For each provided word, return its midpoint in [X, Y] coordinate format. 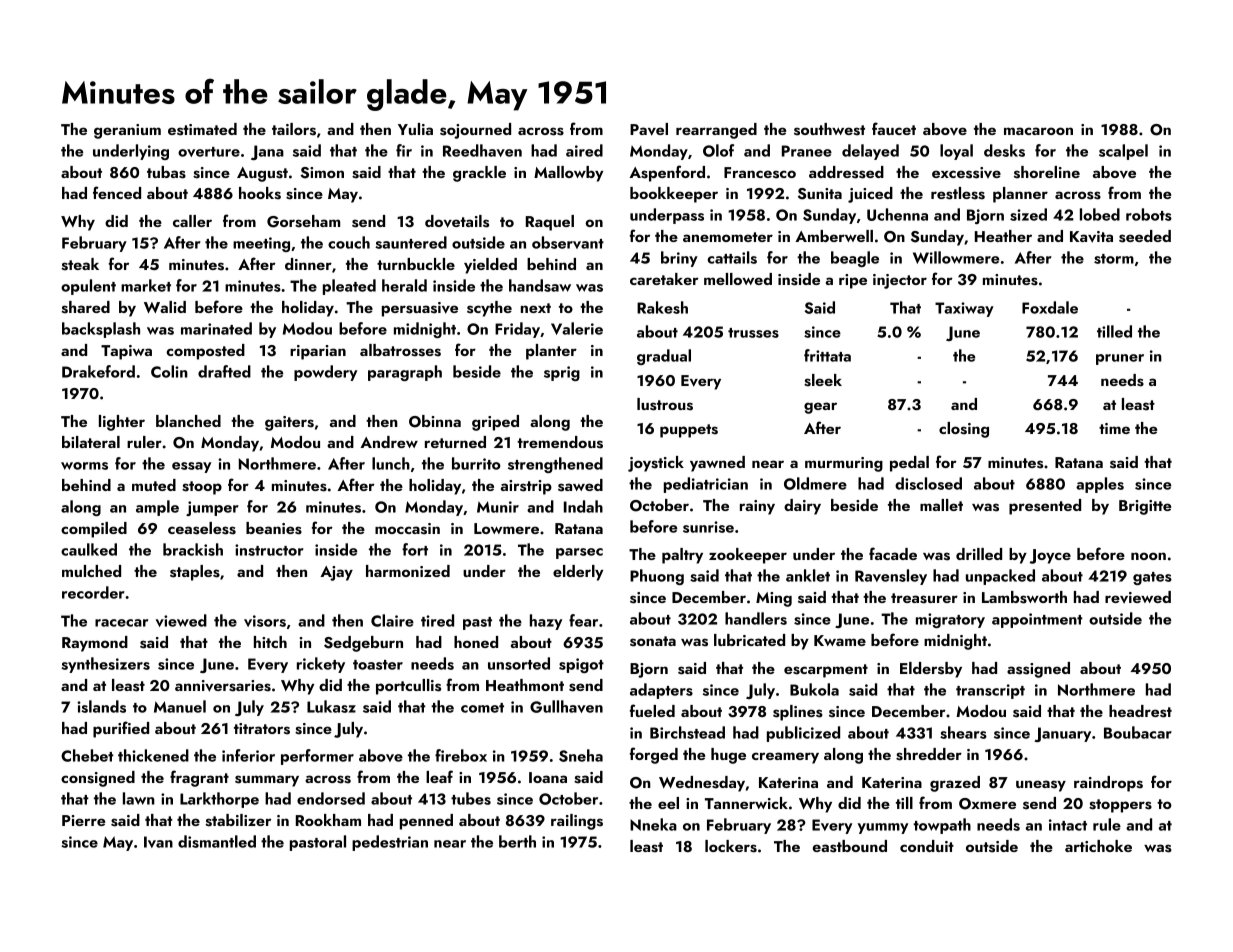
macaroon [1038, 131]
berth [517, 841]
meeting [261, 244]
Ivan [158, 842]
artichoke [1098, 846]
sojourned [475, 131]
